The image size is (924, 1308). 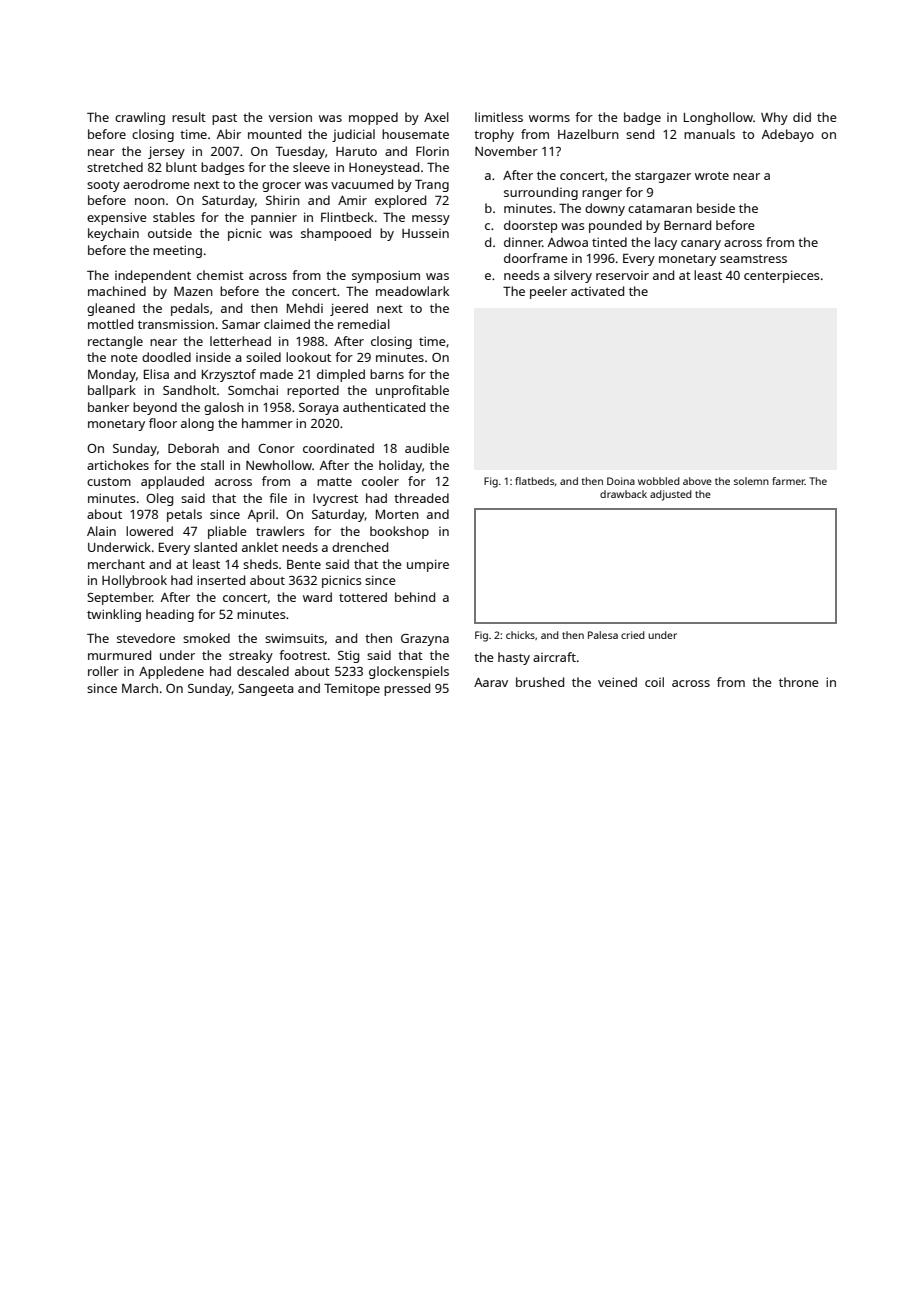 I want to click on swimsuits, so click(x=294, y=638).
